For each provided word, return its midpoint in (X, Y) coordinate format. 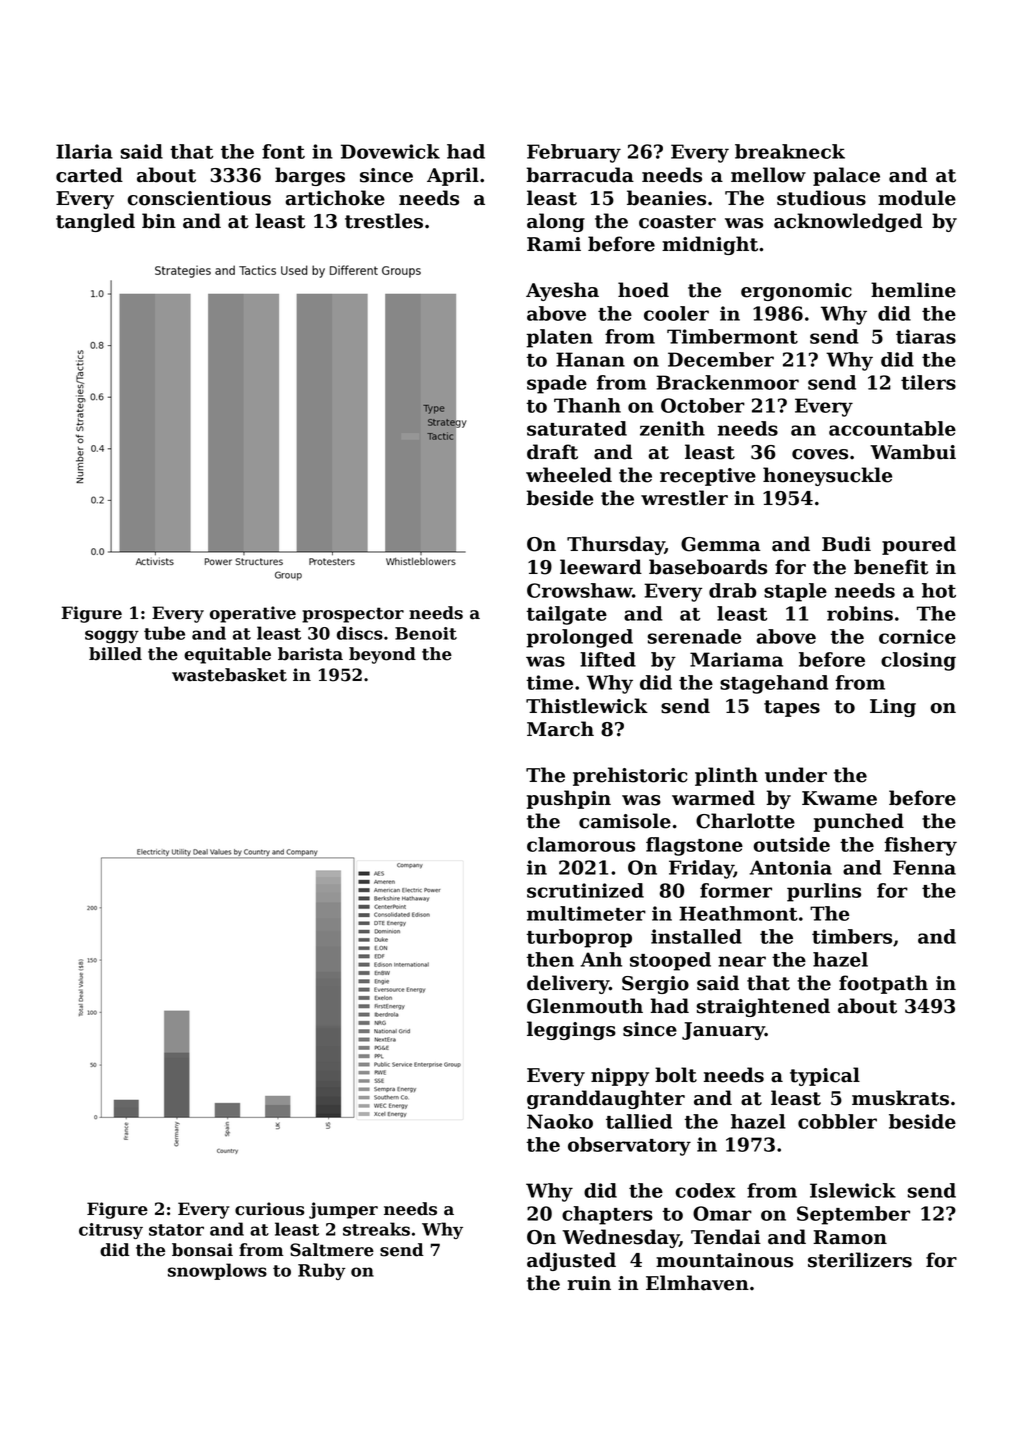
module (917, 198)
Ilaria (84, 151)
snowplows (217, 1271)
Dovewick (390, 151)
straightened (763, 1007)
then (550, 959)
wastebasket (229, 675)
